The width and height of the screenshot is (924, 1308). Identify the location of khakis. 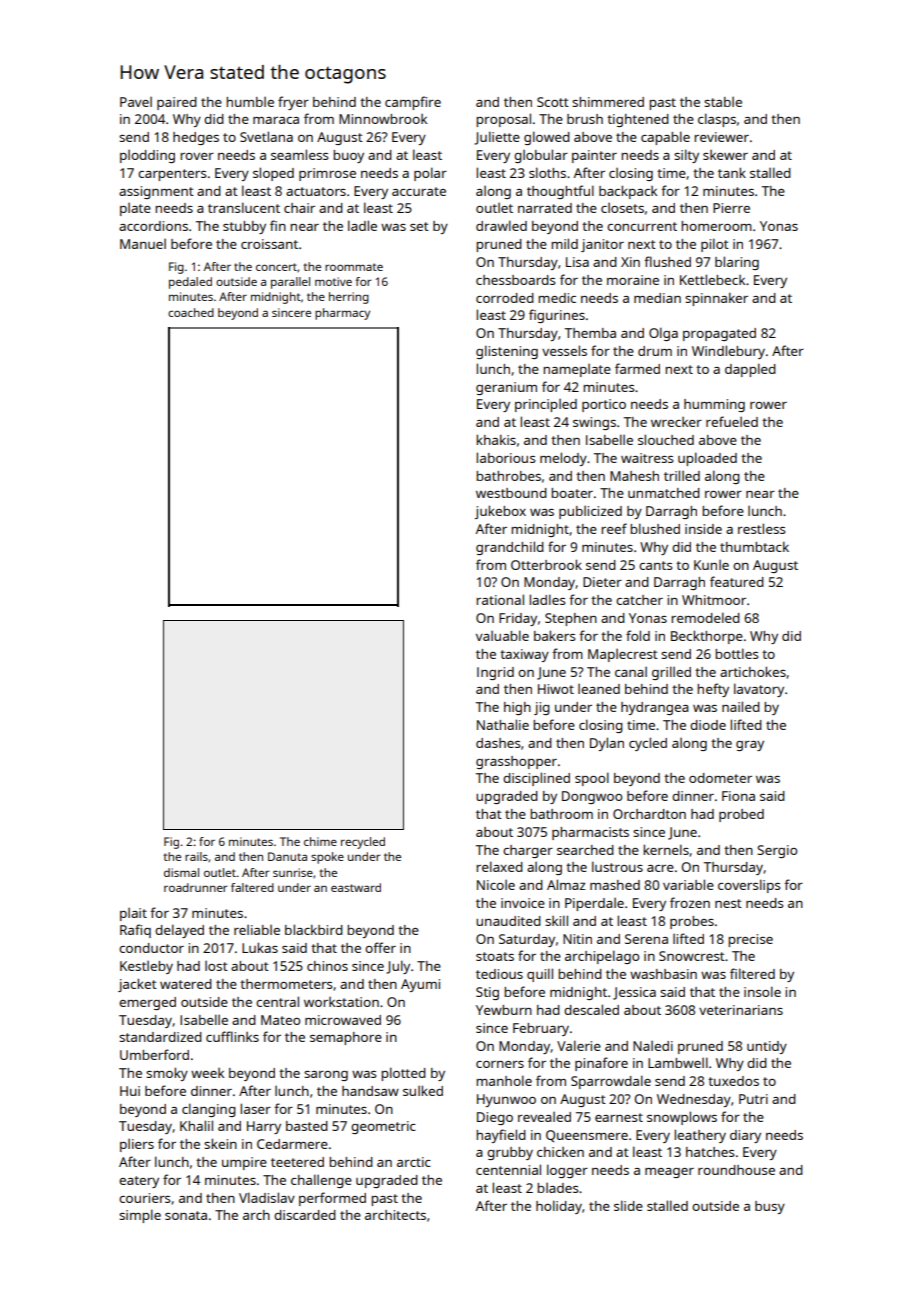
(496, 439).
